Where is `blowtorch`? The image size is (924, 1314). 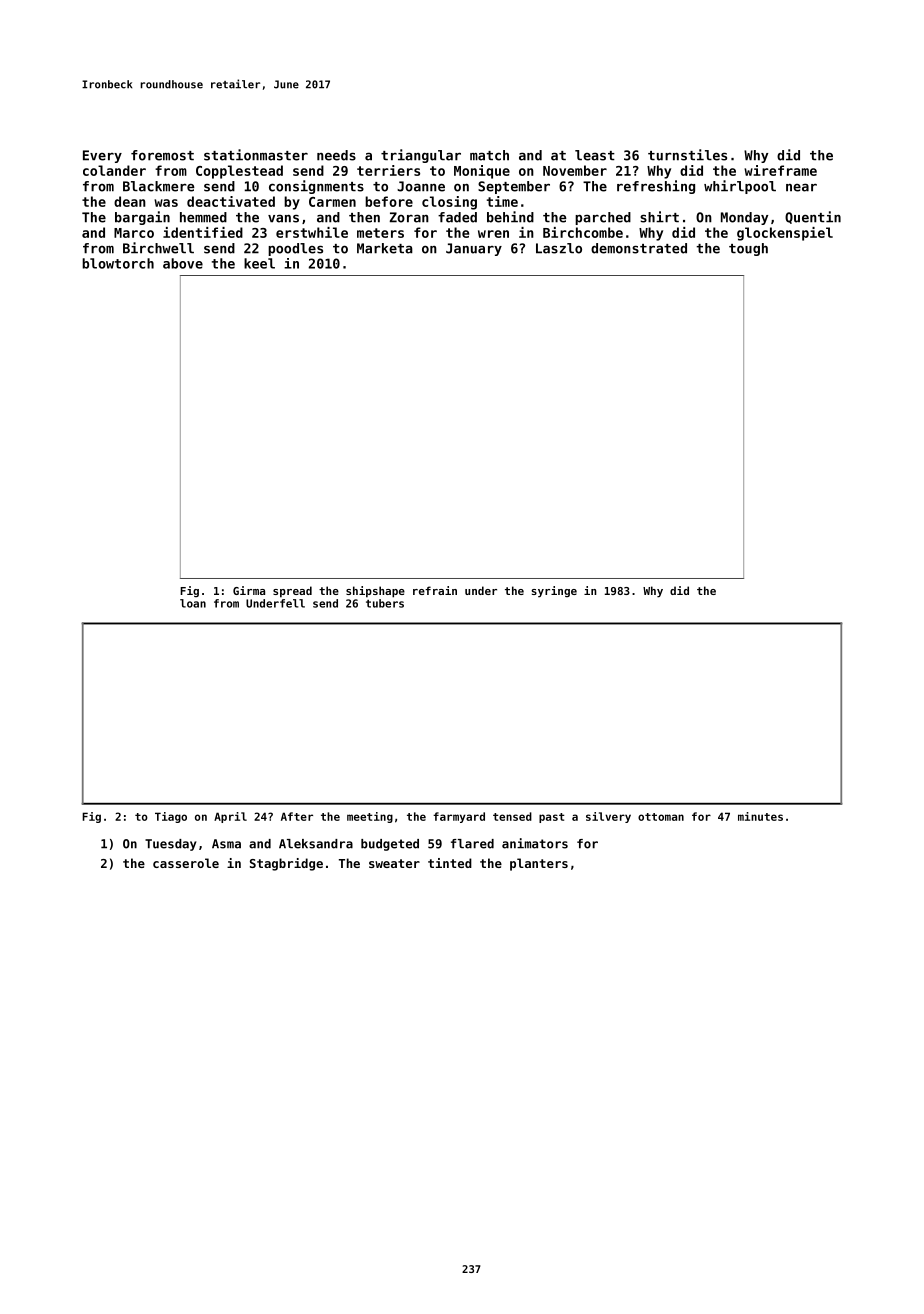 blowtorch is located at coordinates (118, 263).
